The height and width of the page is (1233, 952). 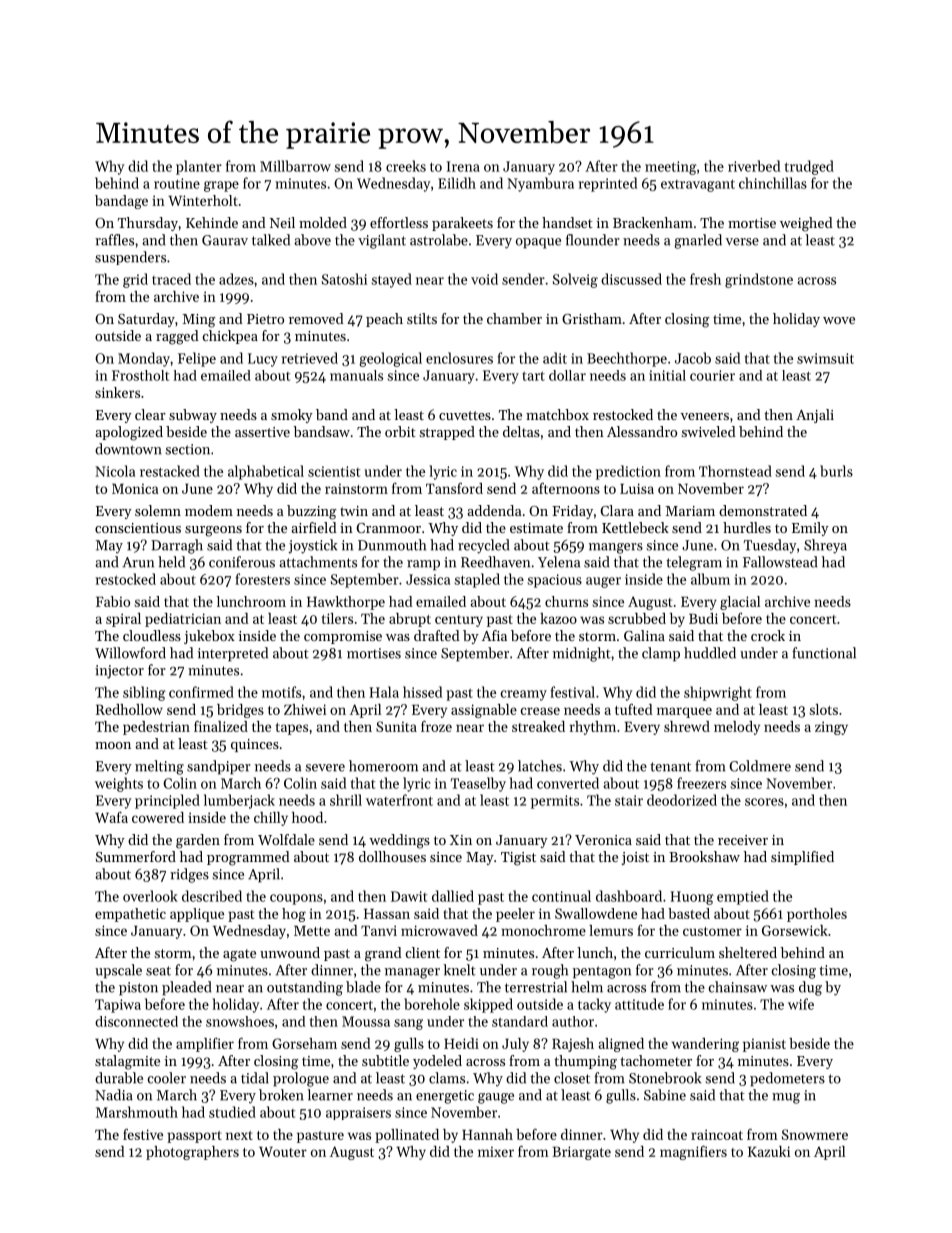 I want to click on assertive, so click(x=262, y=432).
